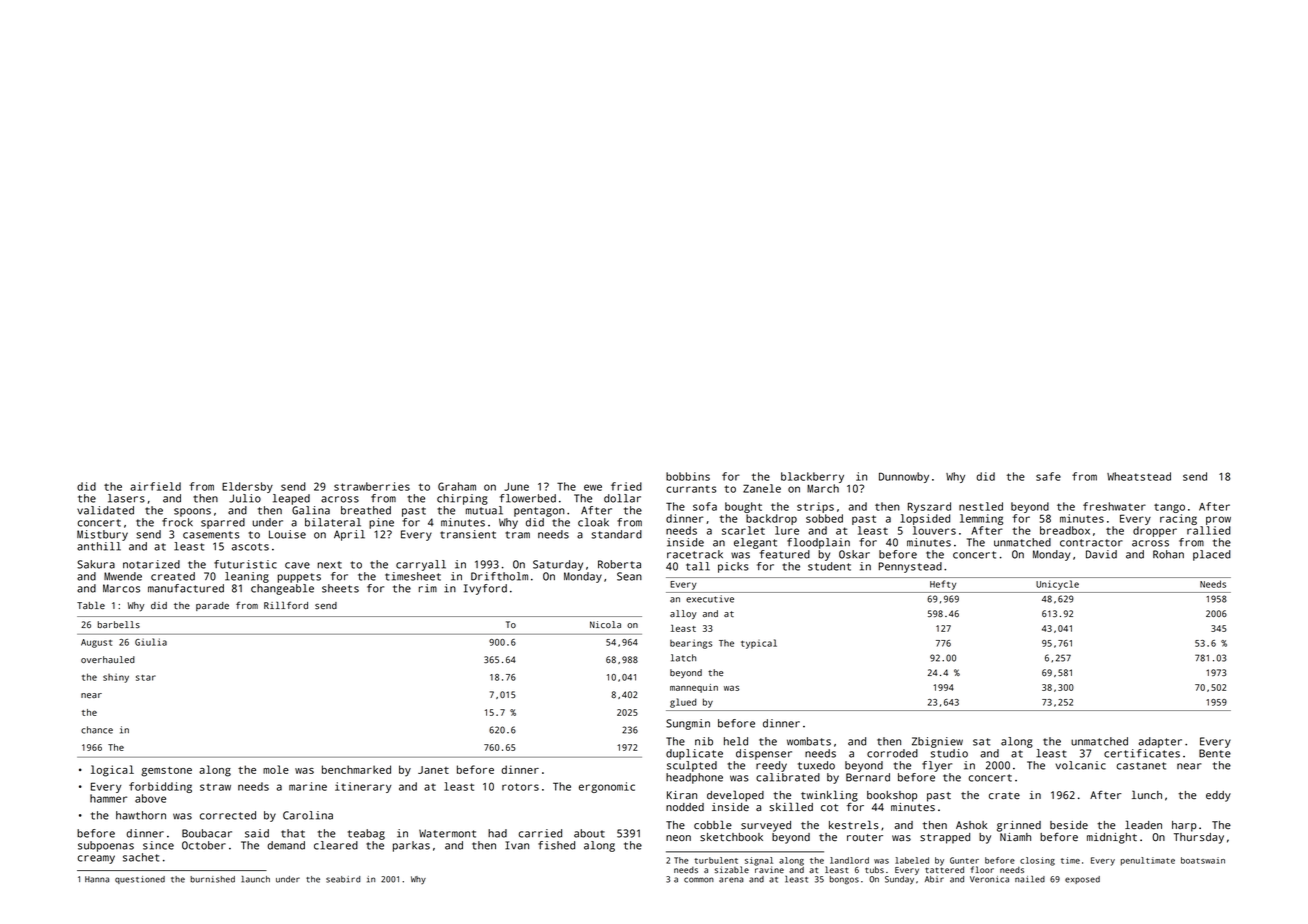  Describe the element at coordinates (685, 807) in the image. I see `nodded` at that location.
